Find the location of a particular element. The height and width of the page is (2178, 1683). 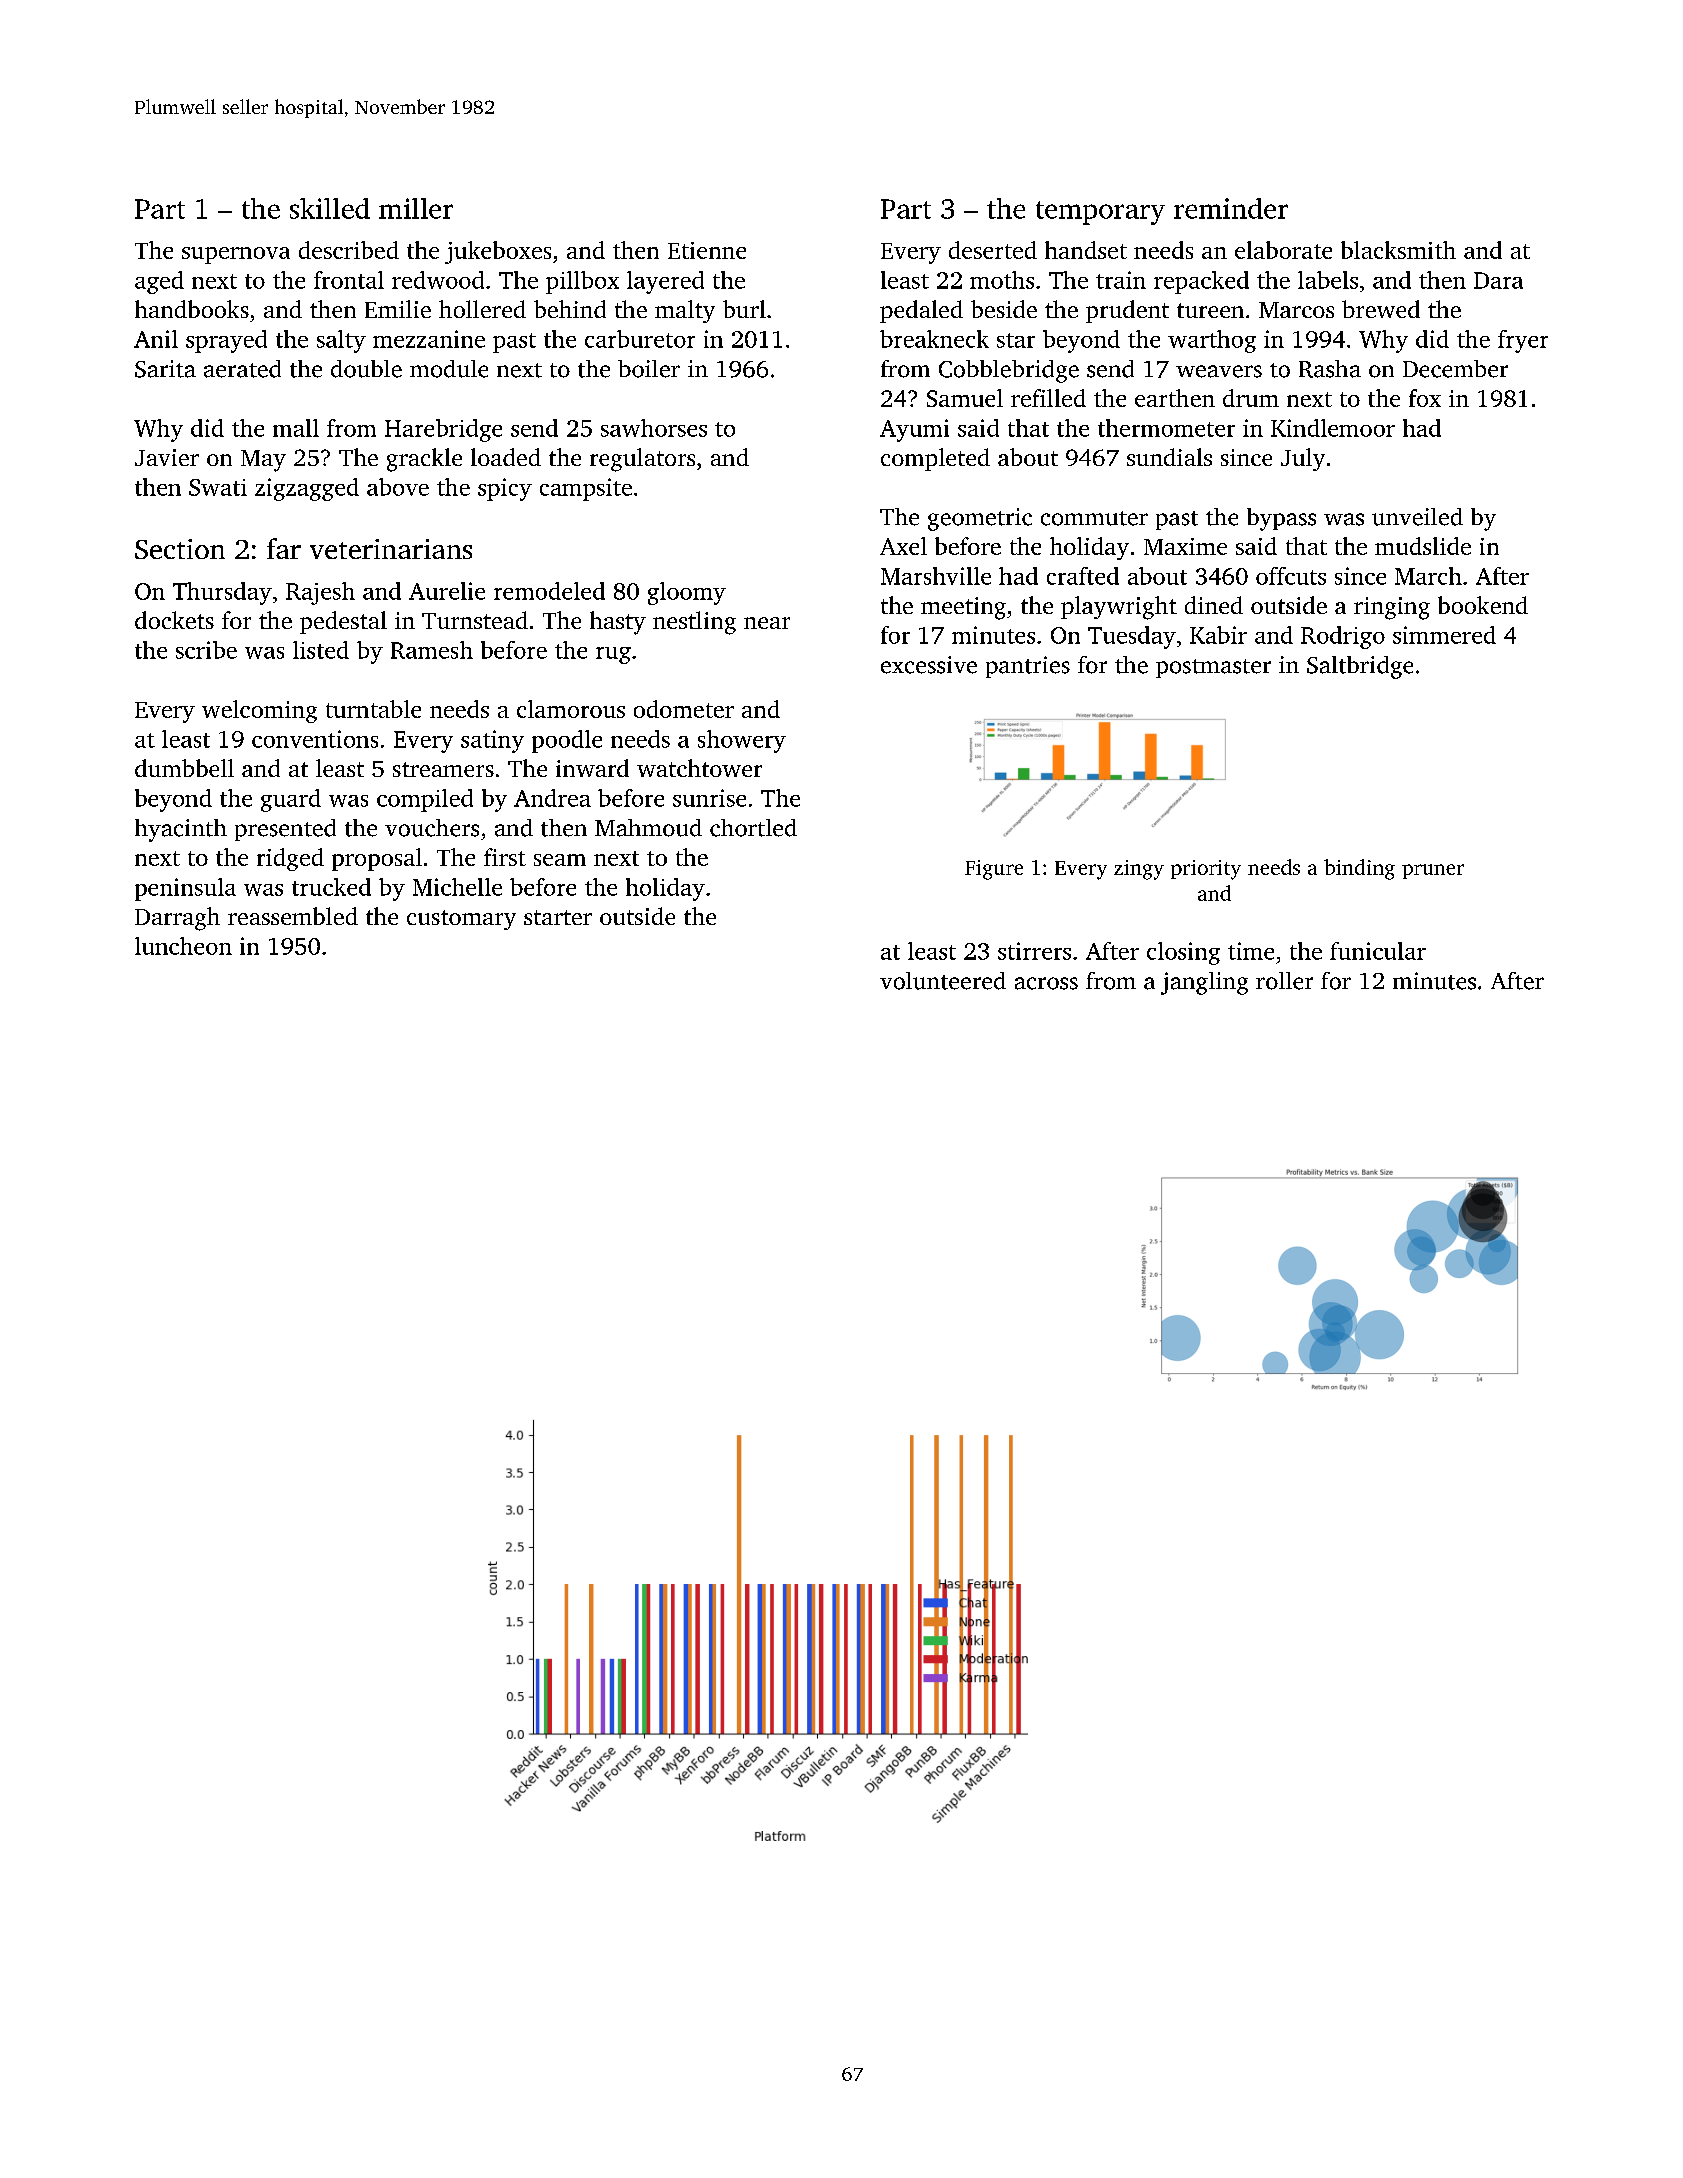

bookend is located at coordinates (1483, 605).
